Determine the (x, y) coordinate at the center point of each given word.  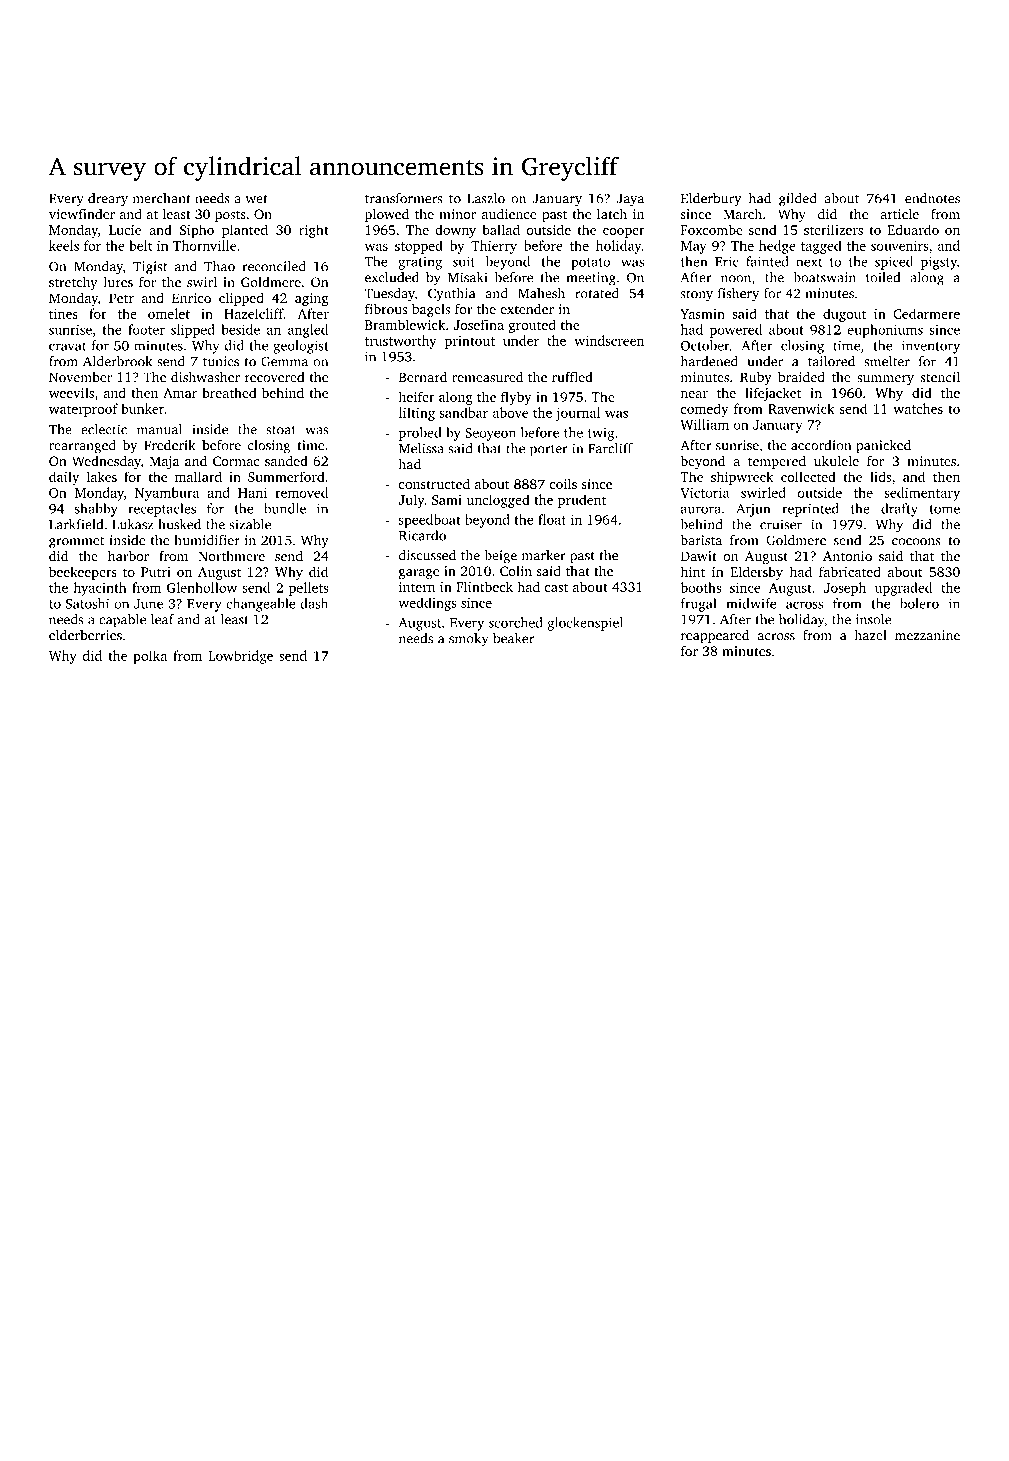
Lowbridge (240, 657)
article (899, 213)
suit (464, 261)
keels (64, 245)
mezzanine (927, 635)
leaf (162, 619)
